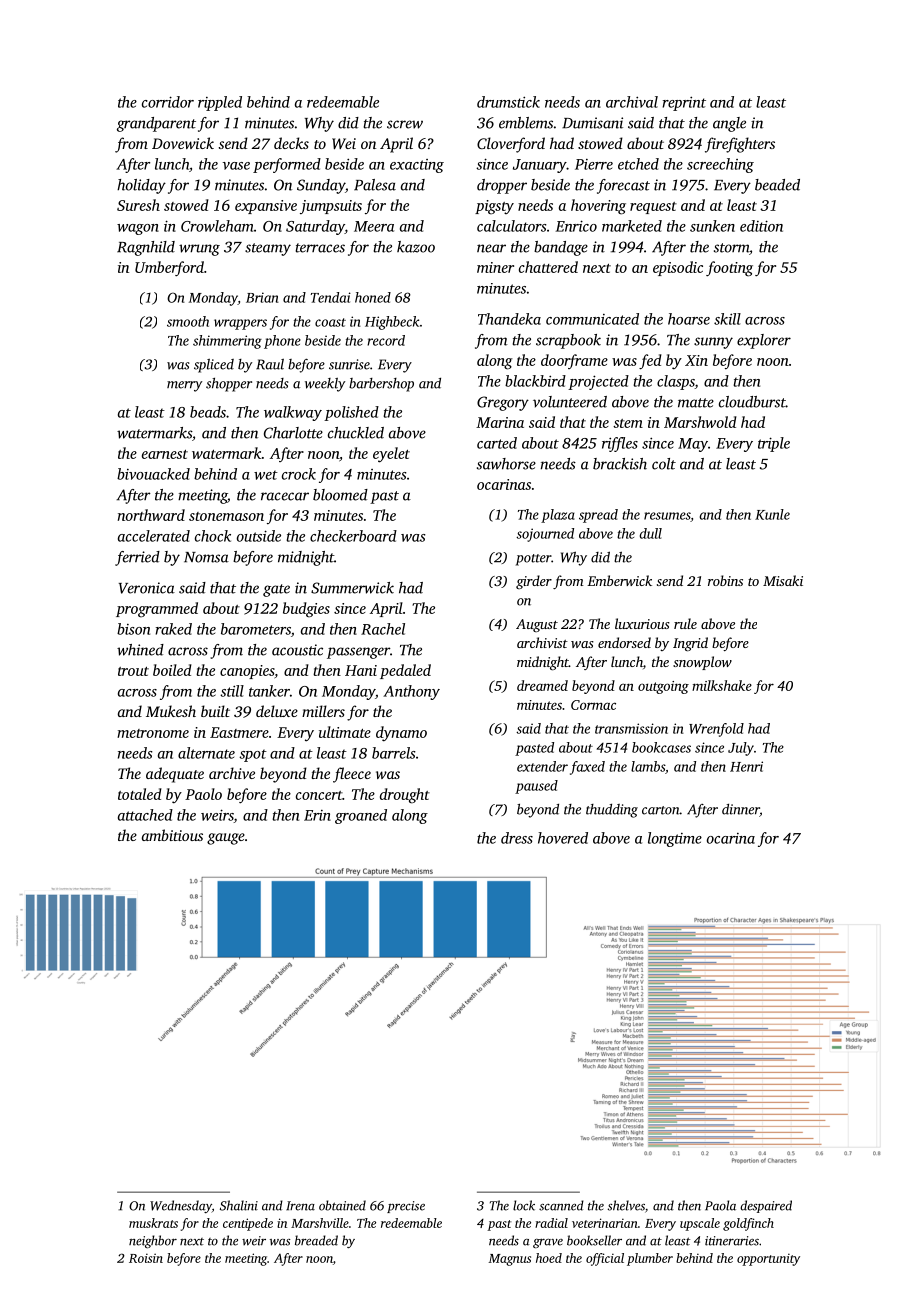 The image size is (924, 1308). What do you see at coordinates (406, 1207) in the document?
I see `precise` at bounding box center [406, 1207].
